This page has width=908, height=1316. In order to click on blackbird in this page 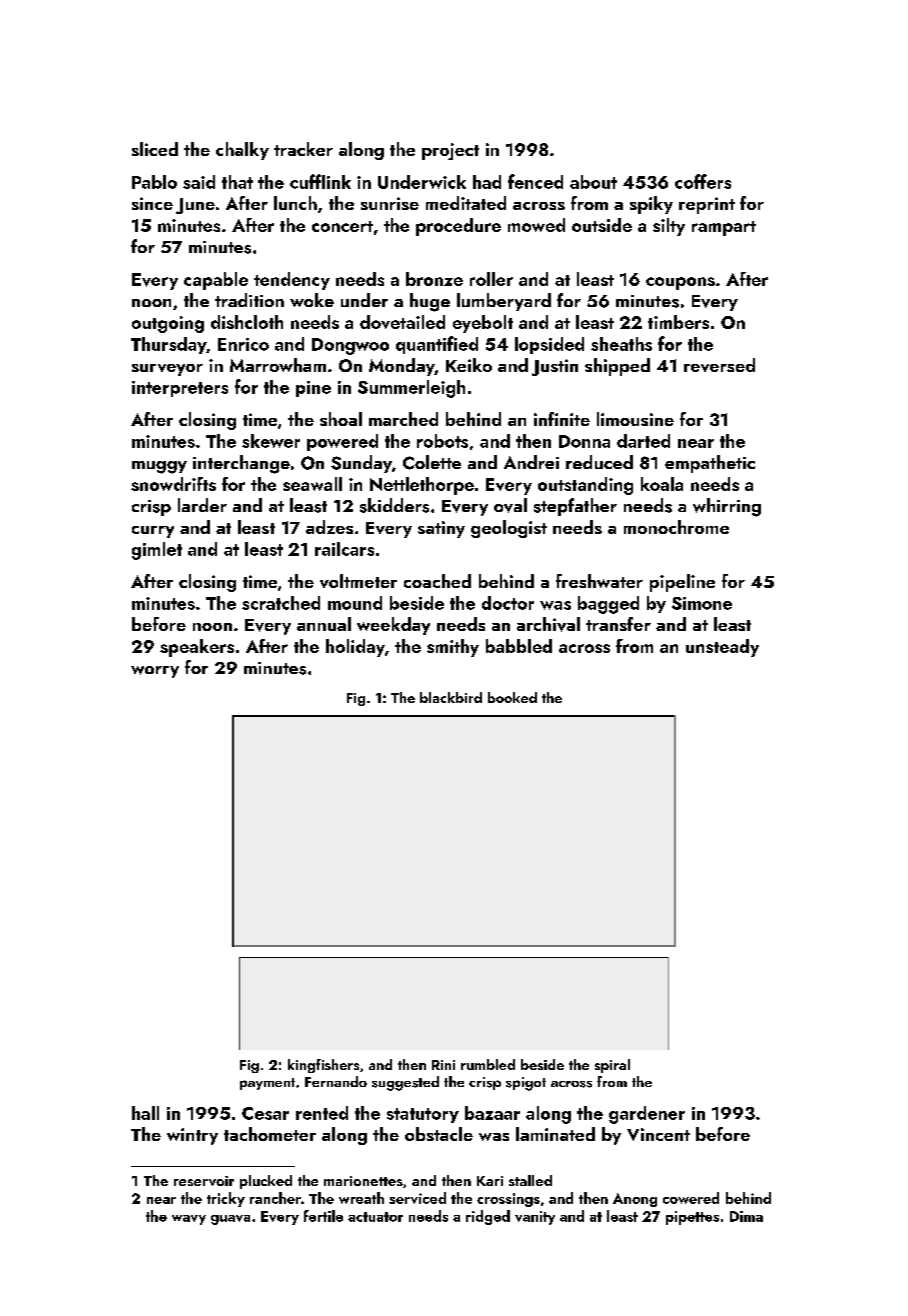, I will do `click(451, 697)`.
